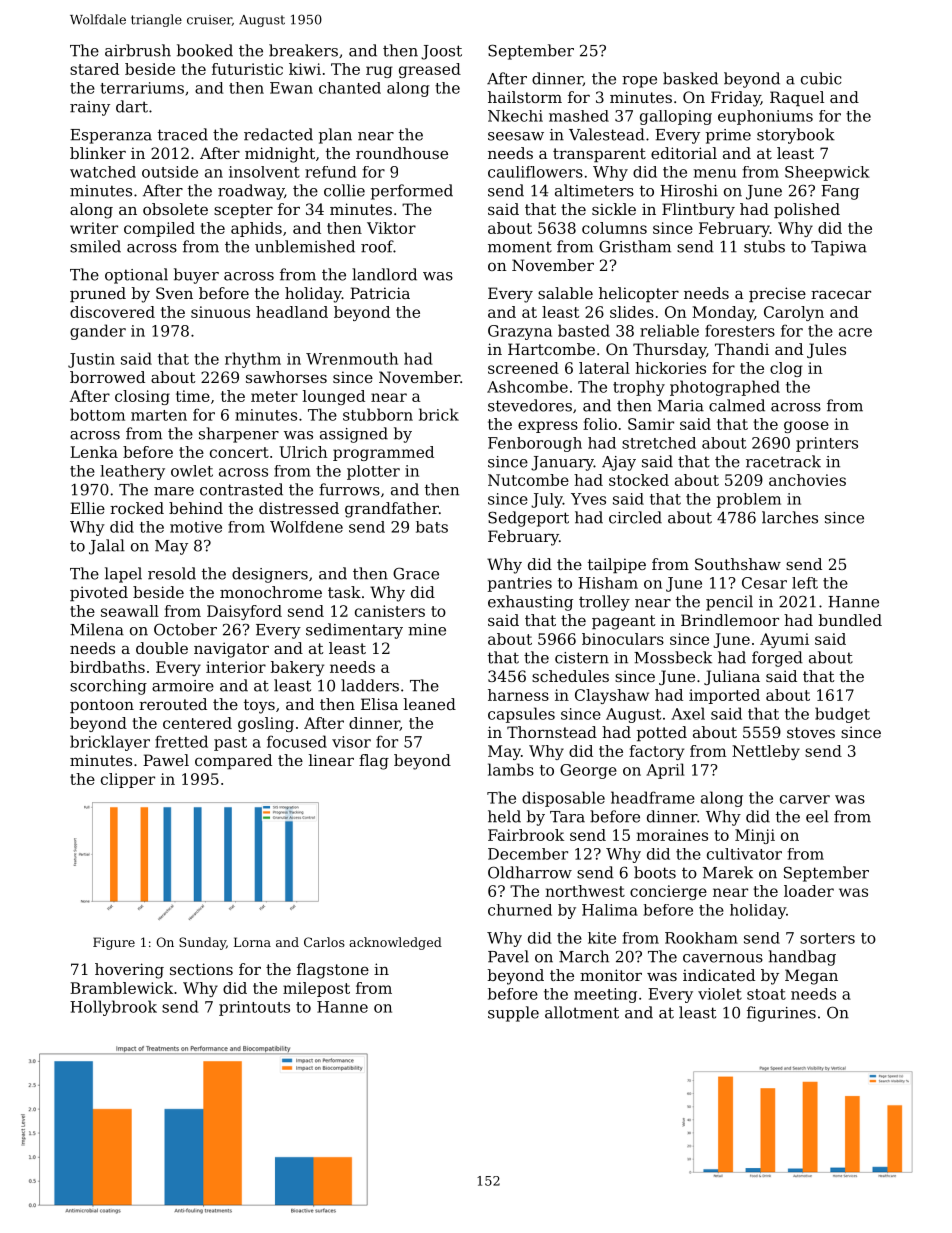 The height and width of the image is (1233, 952). What do you see at coordinates (351, 742) in the image?
I see `visor` at bounding box center [351, 742].
